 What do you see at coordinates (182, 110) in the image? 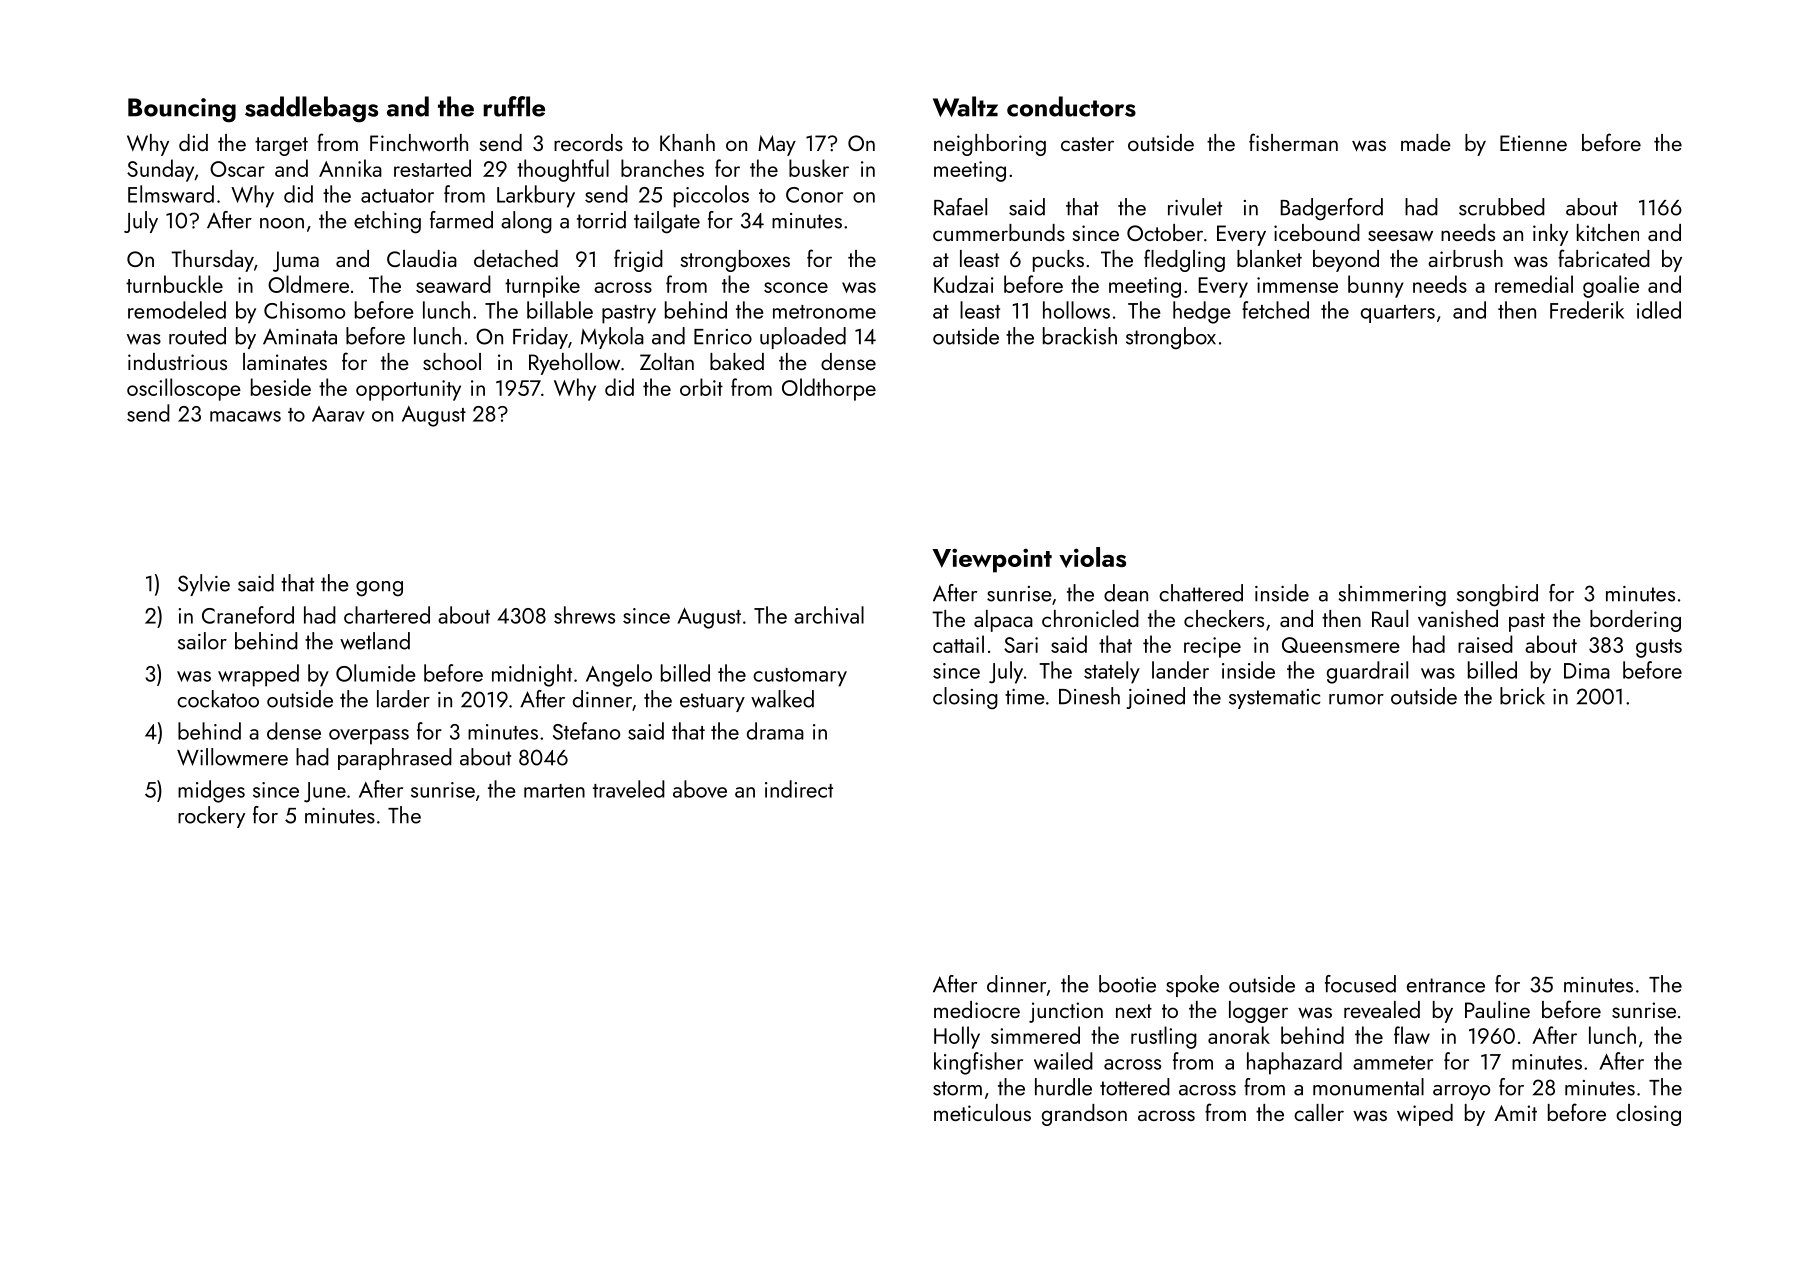
I see `Bouncing` at bounding box center [182, 110].
